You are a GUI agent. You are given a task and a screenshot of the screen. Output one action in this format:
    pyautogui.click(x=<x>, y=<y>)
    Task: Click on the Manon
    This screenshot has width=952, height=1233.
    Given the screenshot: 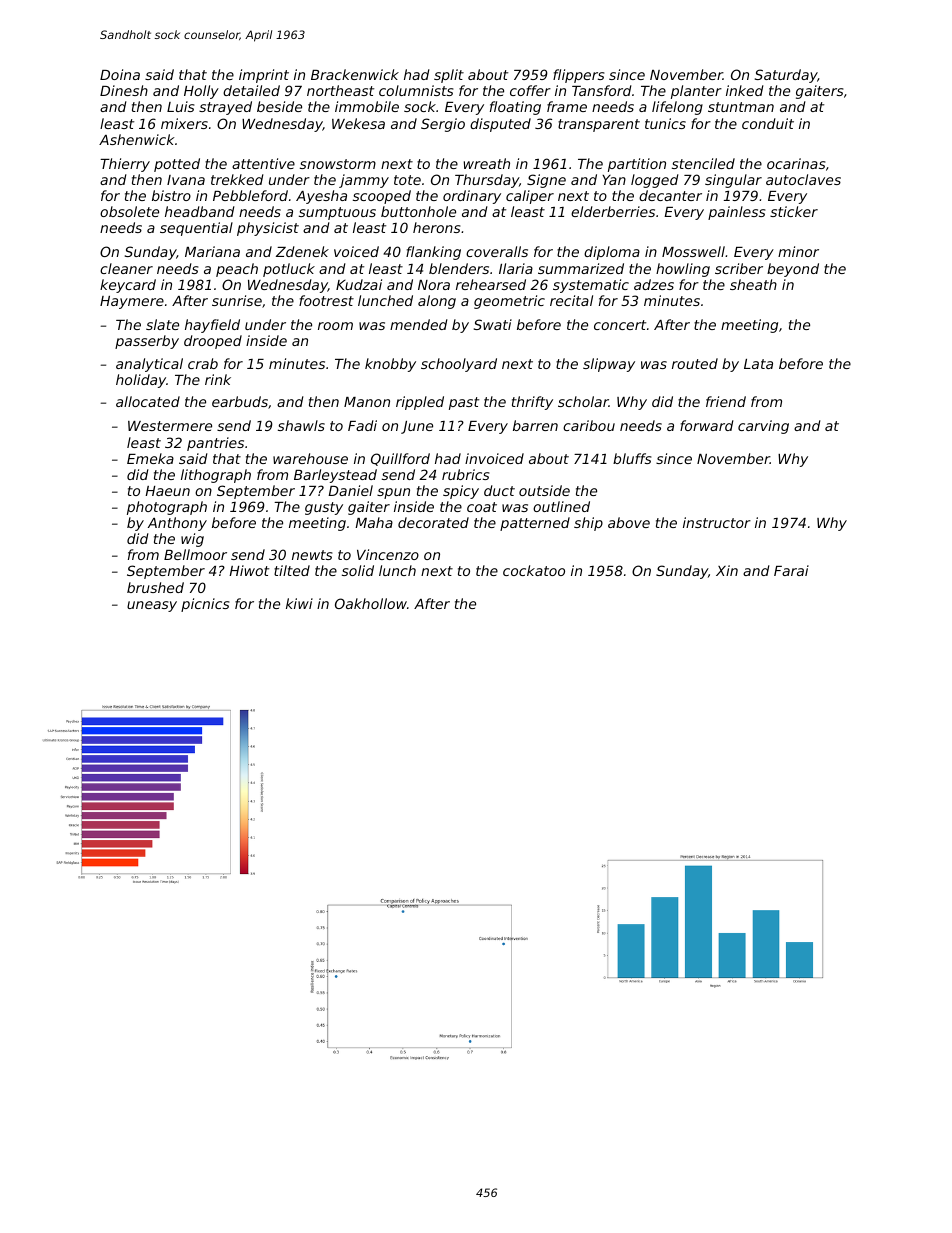 What is the action you would take?
    pyautogui.click(x=367, y=402)
